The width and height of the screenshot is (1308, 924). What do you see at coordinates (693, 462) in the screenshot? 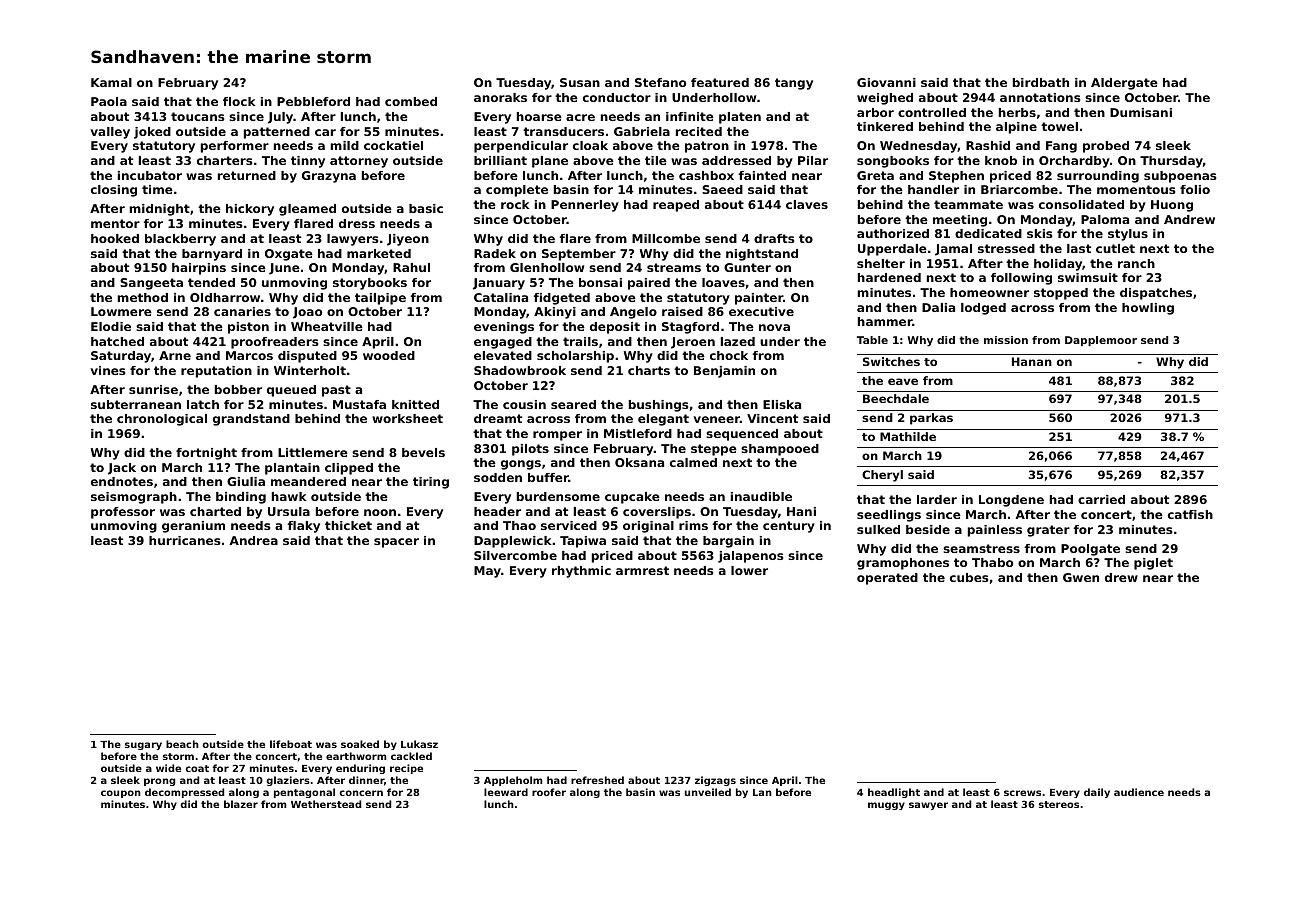
I see `calmed` at bounding box center [693, 462].
